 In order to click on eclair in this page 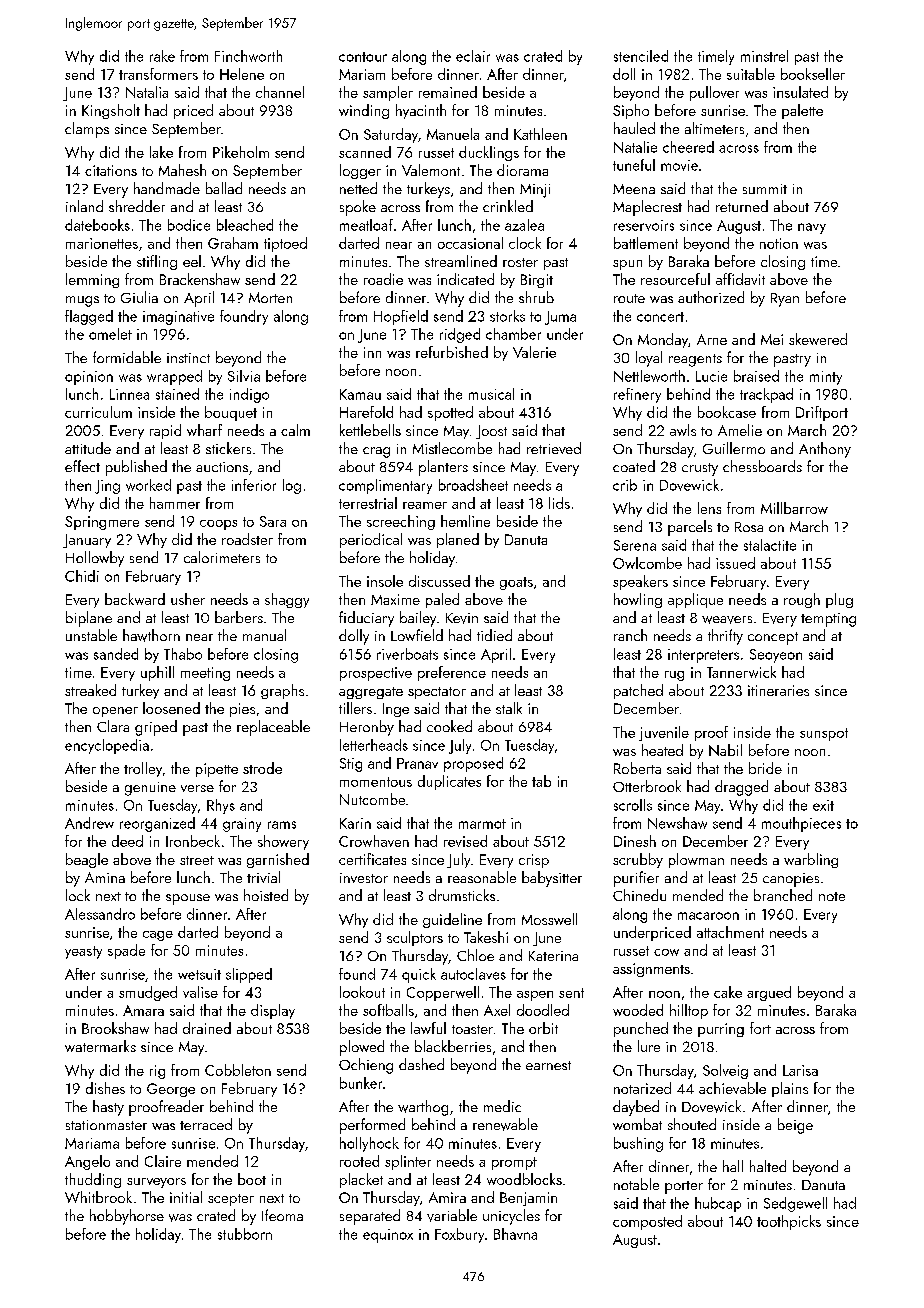, I will do `click(473, 56)`.
